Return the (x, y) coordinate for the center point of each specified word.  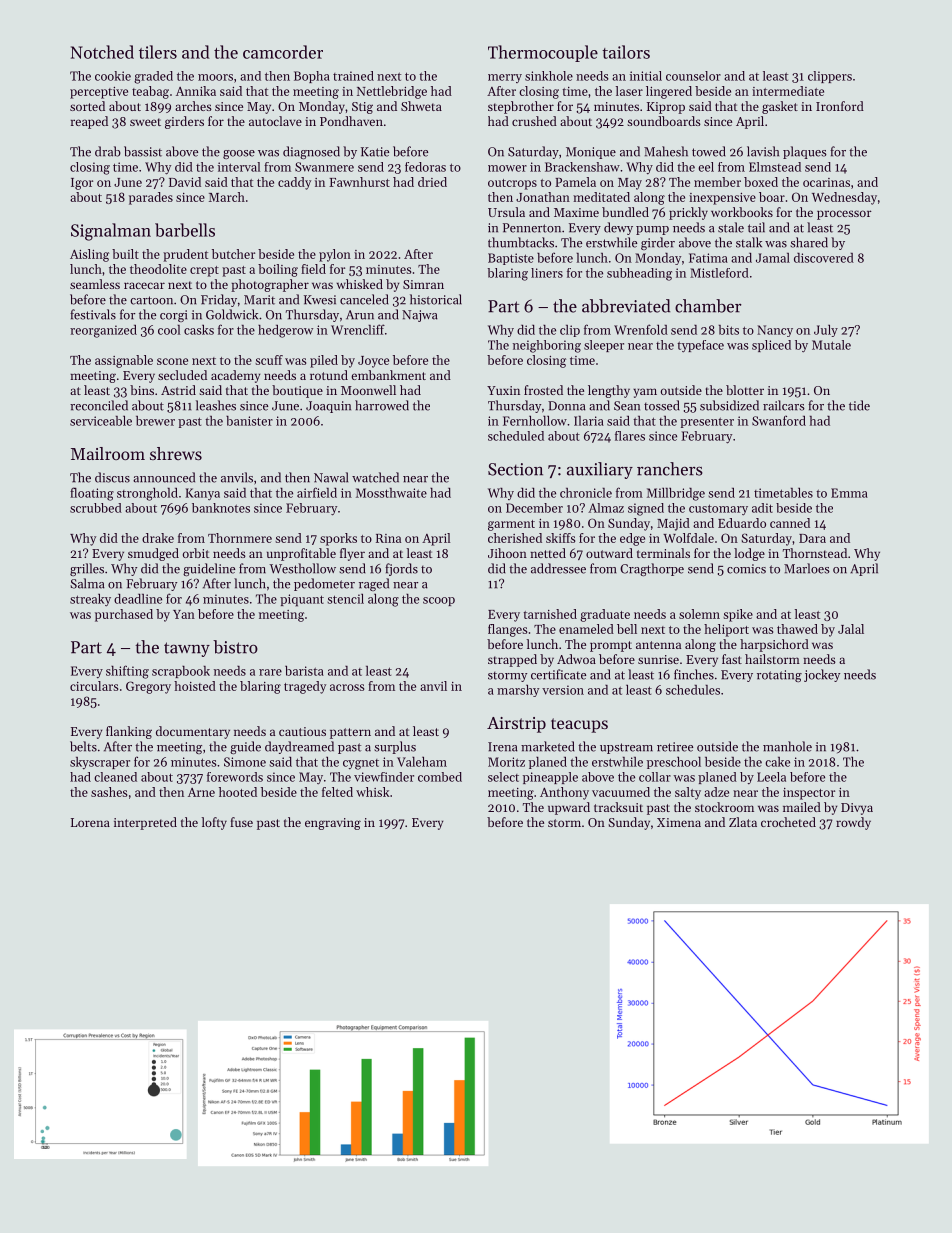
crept (204, 271)
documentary (193, 732)
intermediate (788, 91)
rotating (779, 676)
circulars (94, 686)
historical (436, 299)
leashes (216, 405)
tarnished (550, 614)
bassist (143, 151)
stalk (749, 242)
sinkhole (549, 76)
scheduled (516, 436)
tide (859, 405)
